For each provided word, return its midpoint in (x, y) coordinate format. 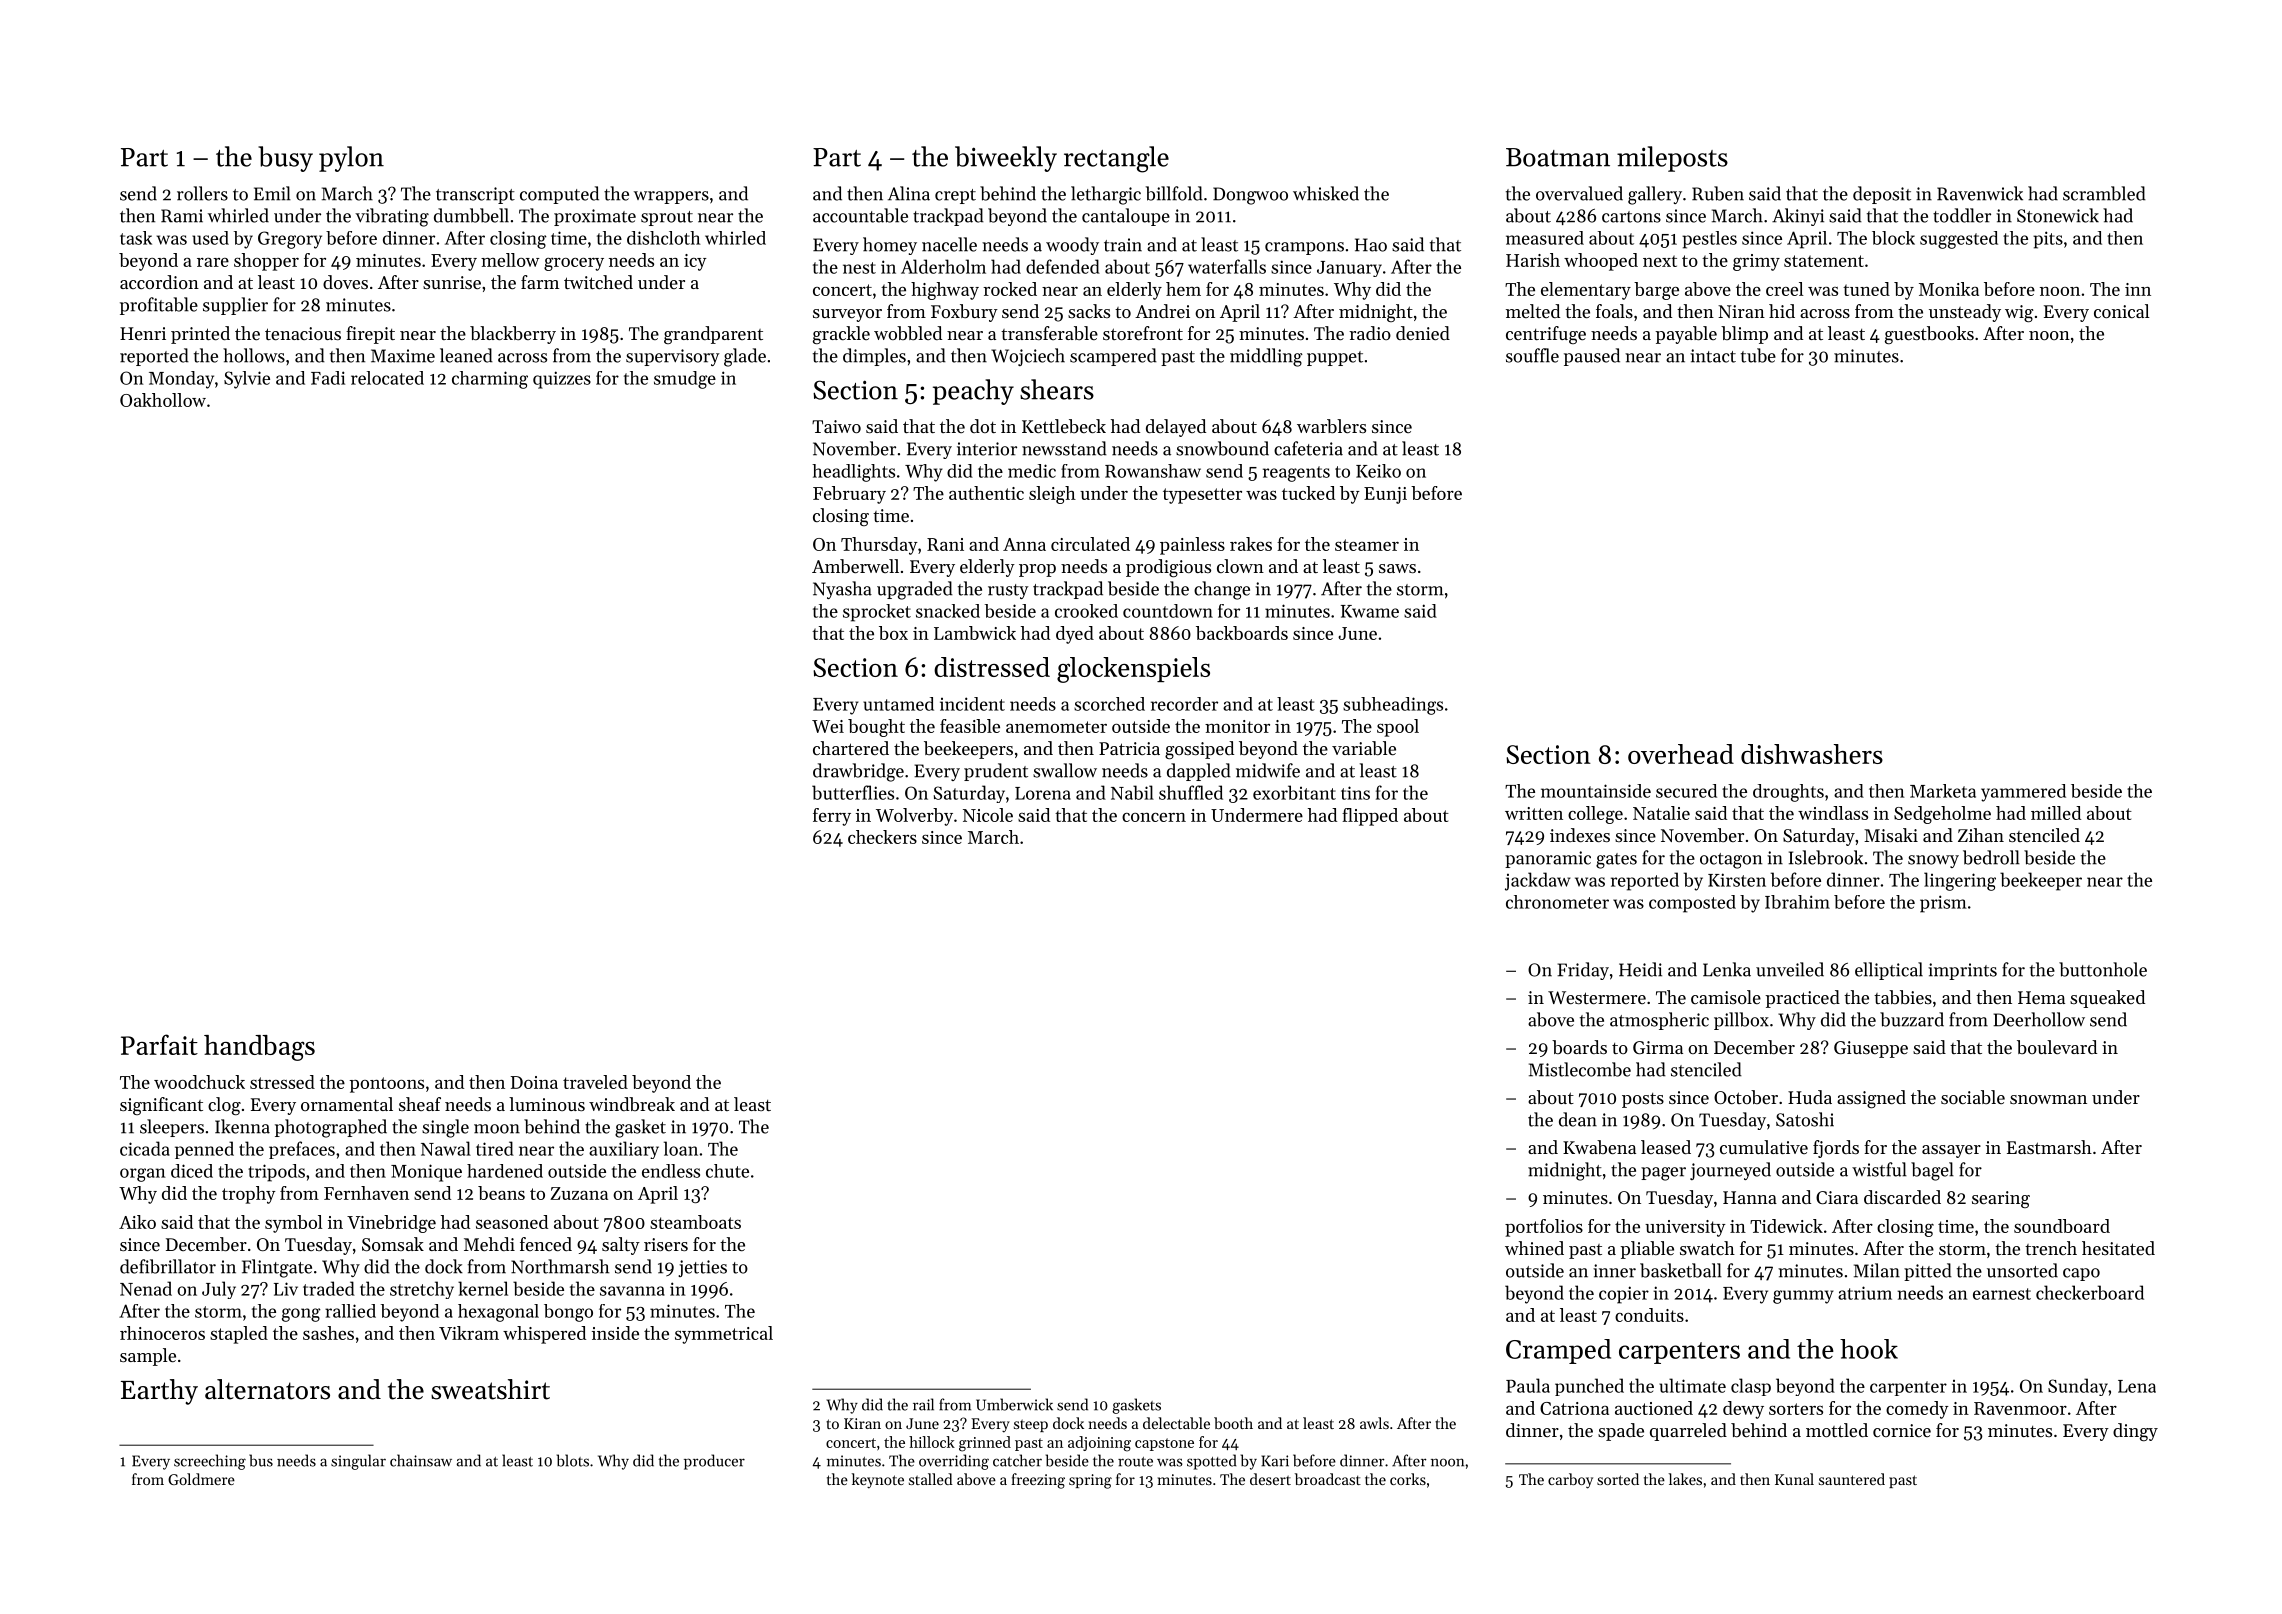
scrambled (2104, 193)
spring (1090, 1481)
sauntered (1852, 1479)
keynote (878, 1481)
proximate (595, 217)
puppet (1335, 358)
